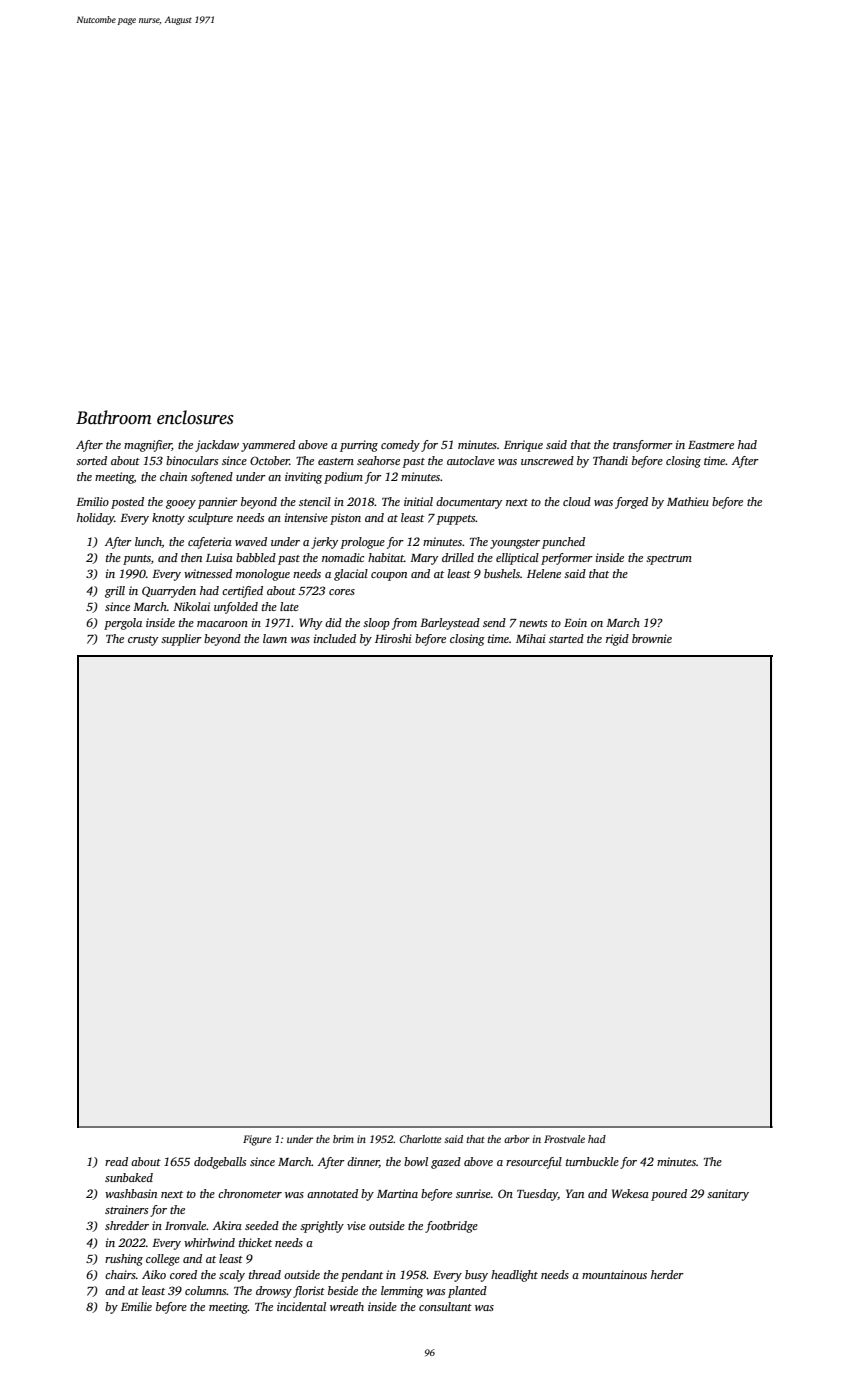 Image resolution: width=849 pixels, height=1400 pixels. I want to click on brim, so click(343, 1139).
